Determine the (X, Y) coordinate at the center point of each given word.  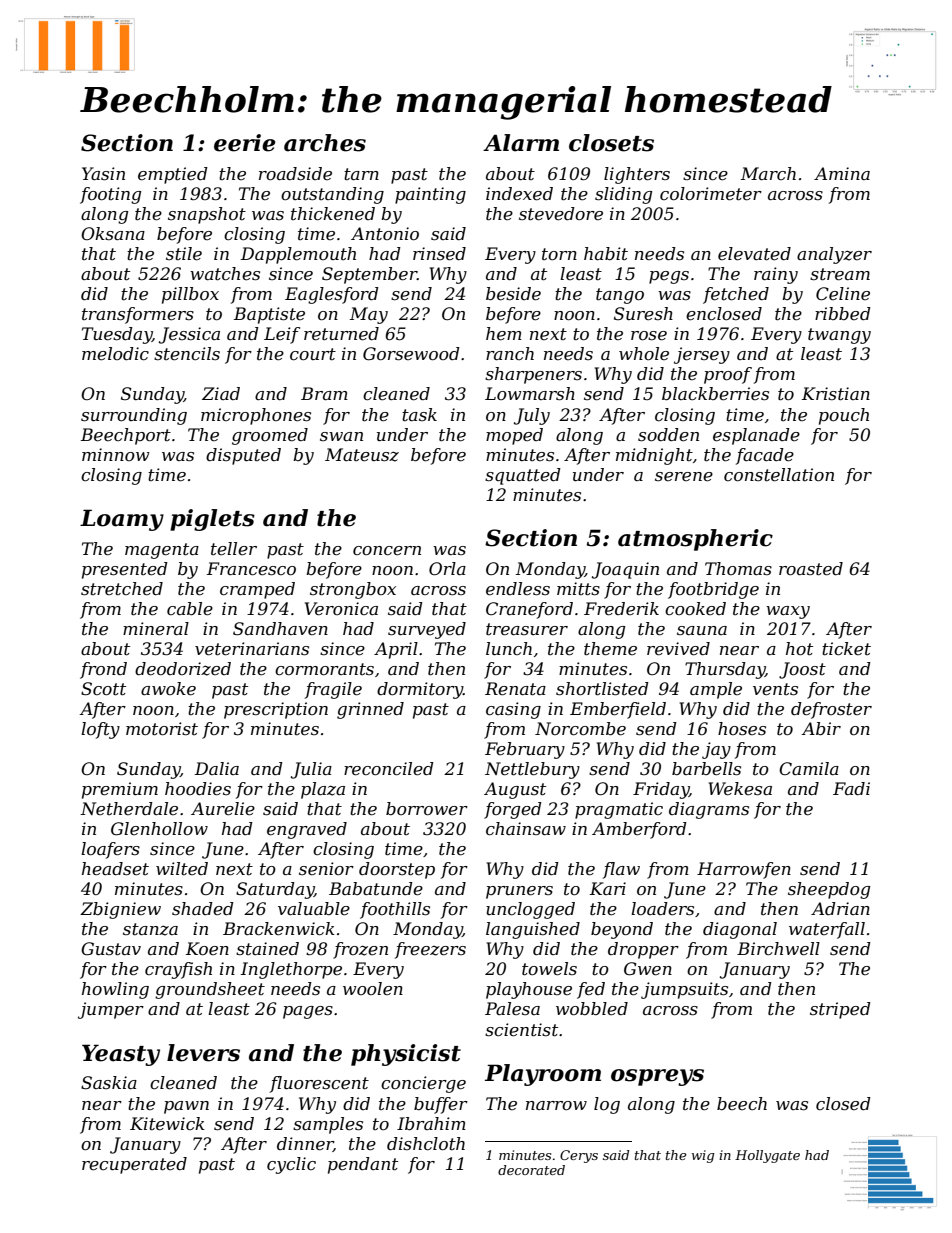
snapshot (207, 215)
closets (611, 143)
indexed (519, 194)
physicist (406, 1055)
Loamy (122, 520)
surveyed (427, 630)
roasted (811, 569)
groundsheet (210, 990)
